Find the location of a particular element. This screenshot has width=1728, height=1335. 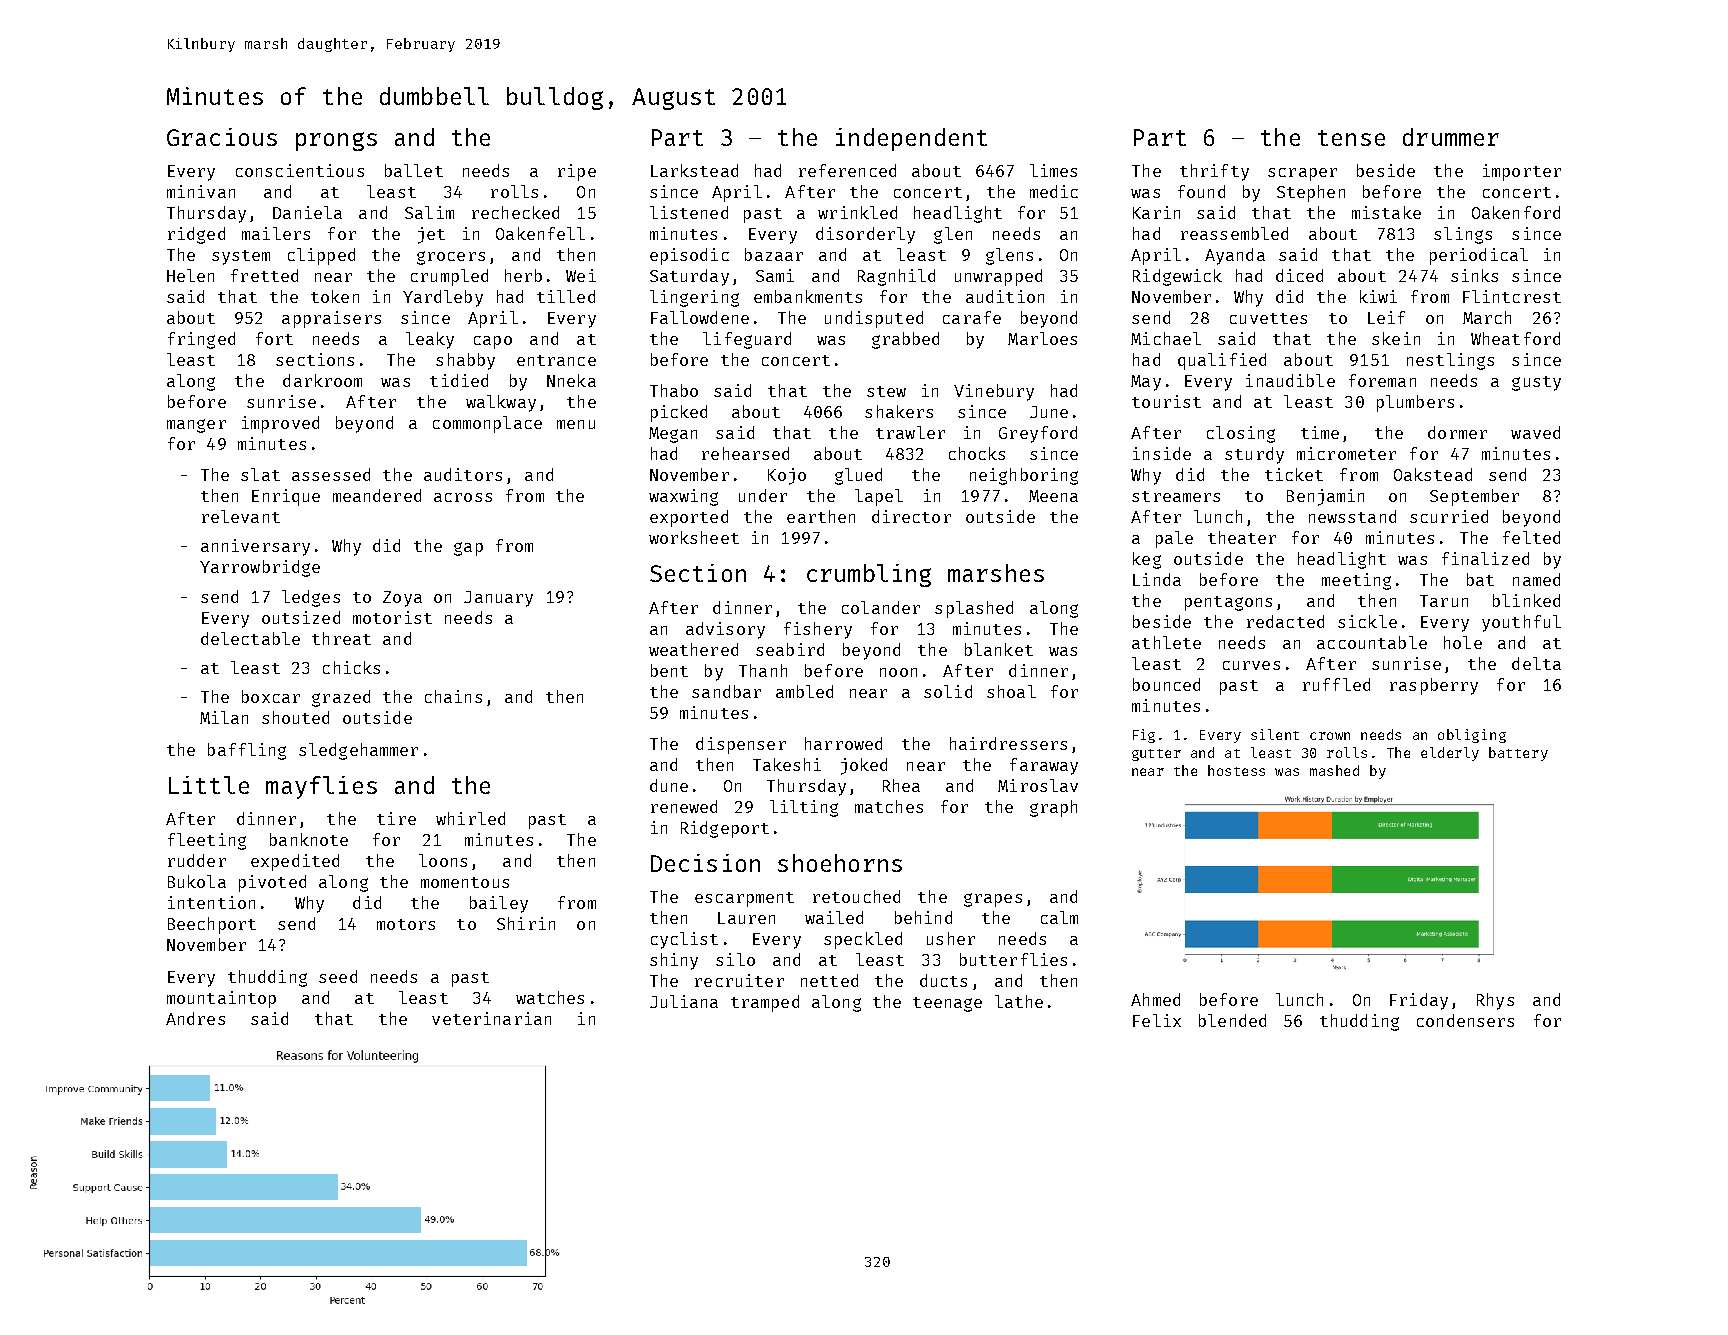

calm is located at coordinates (1059, 917).
